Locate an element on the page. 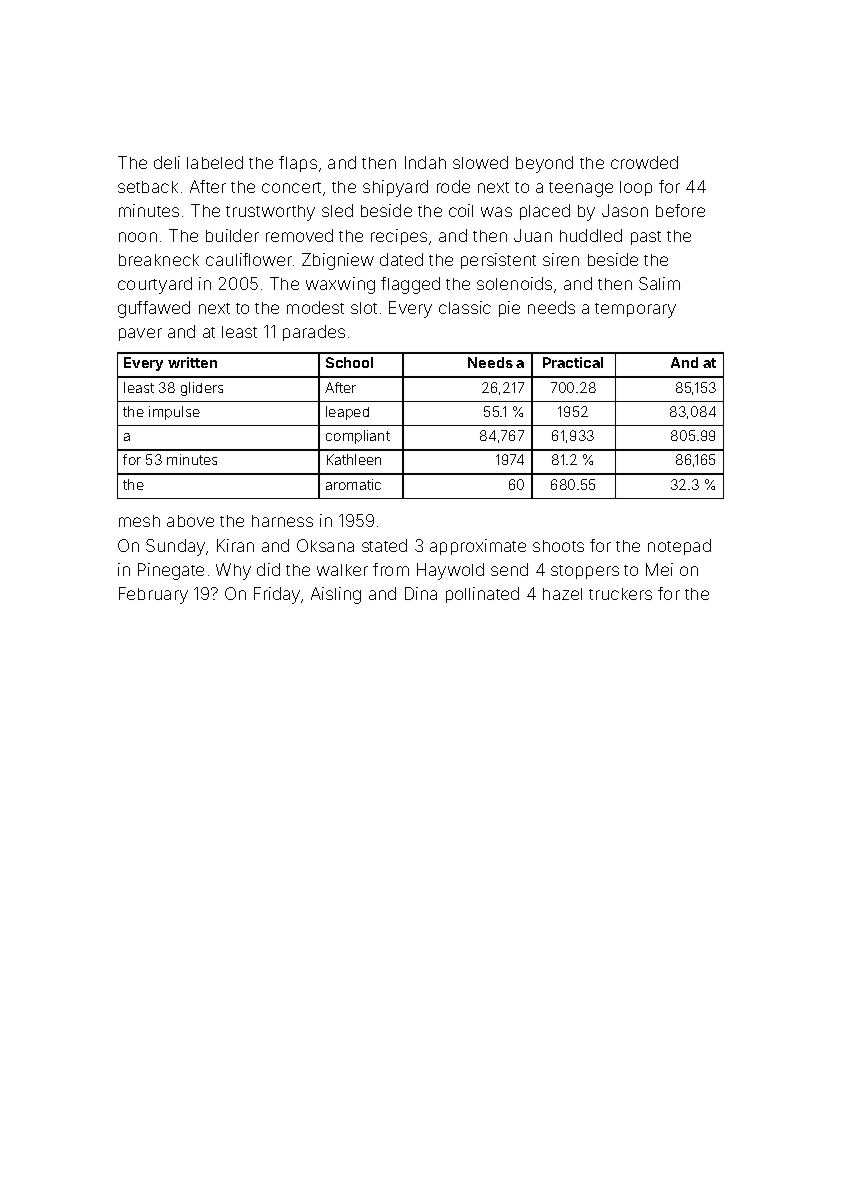 This document has width=841, height=1193. February is located at coordinates (153, 595).
